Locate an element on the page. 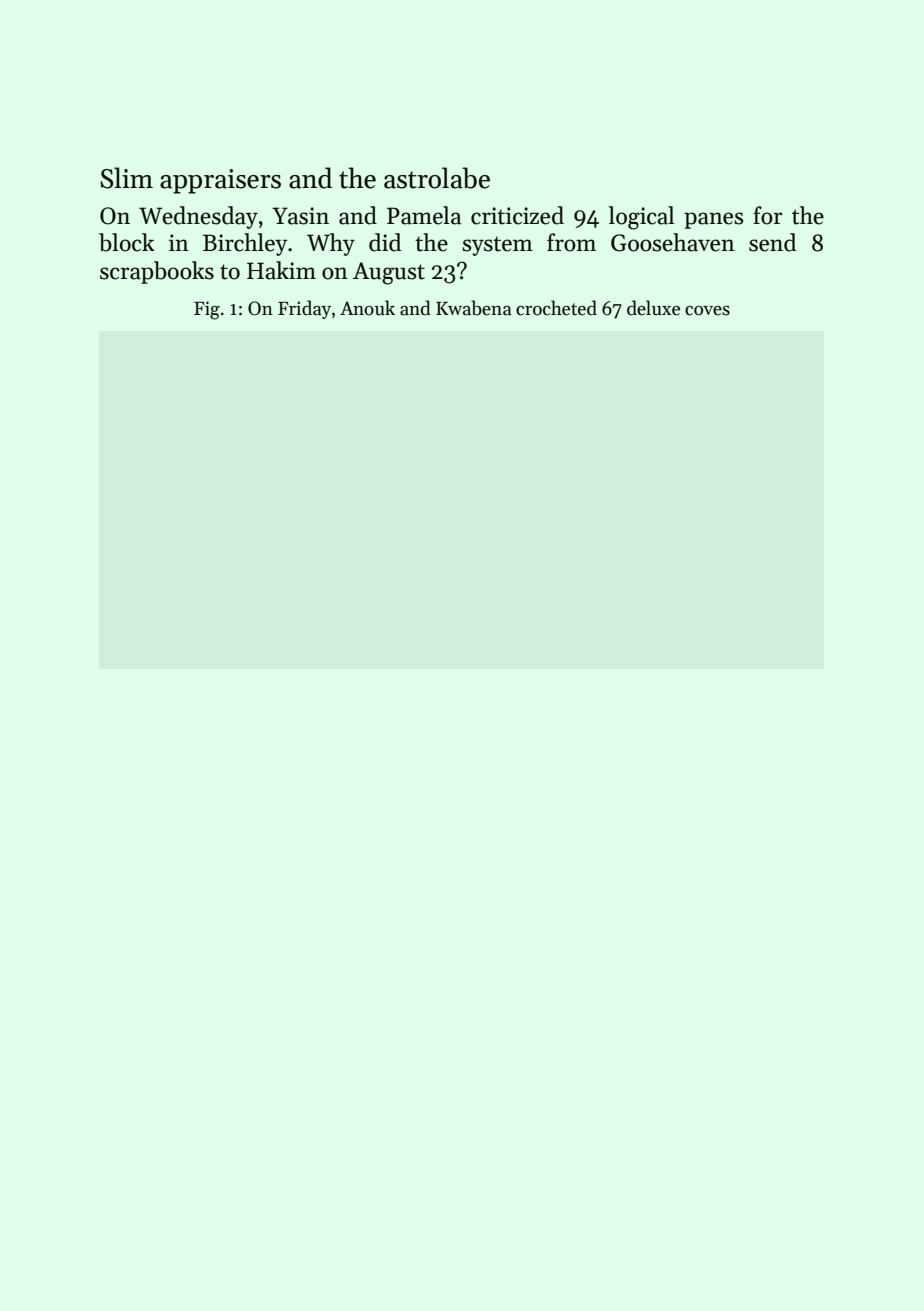 The width and height of the document is (924, 1311). Kwabena is located at coordinates (474, 308).
